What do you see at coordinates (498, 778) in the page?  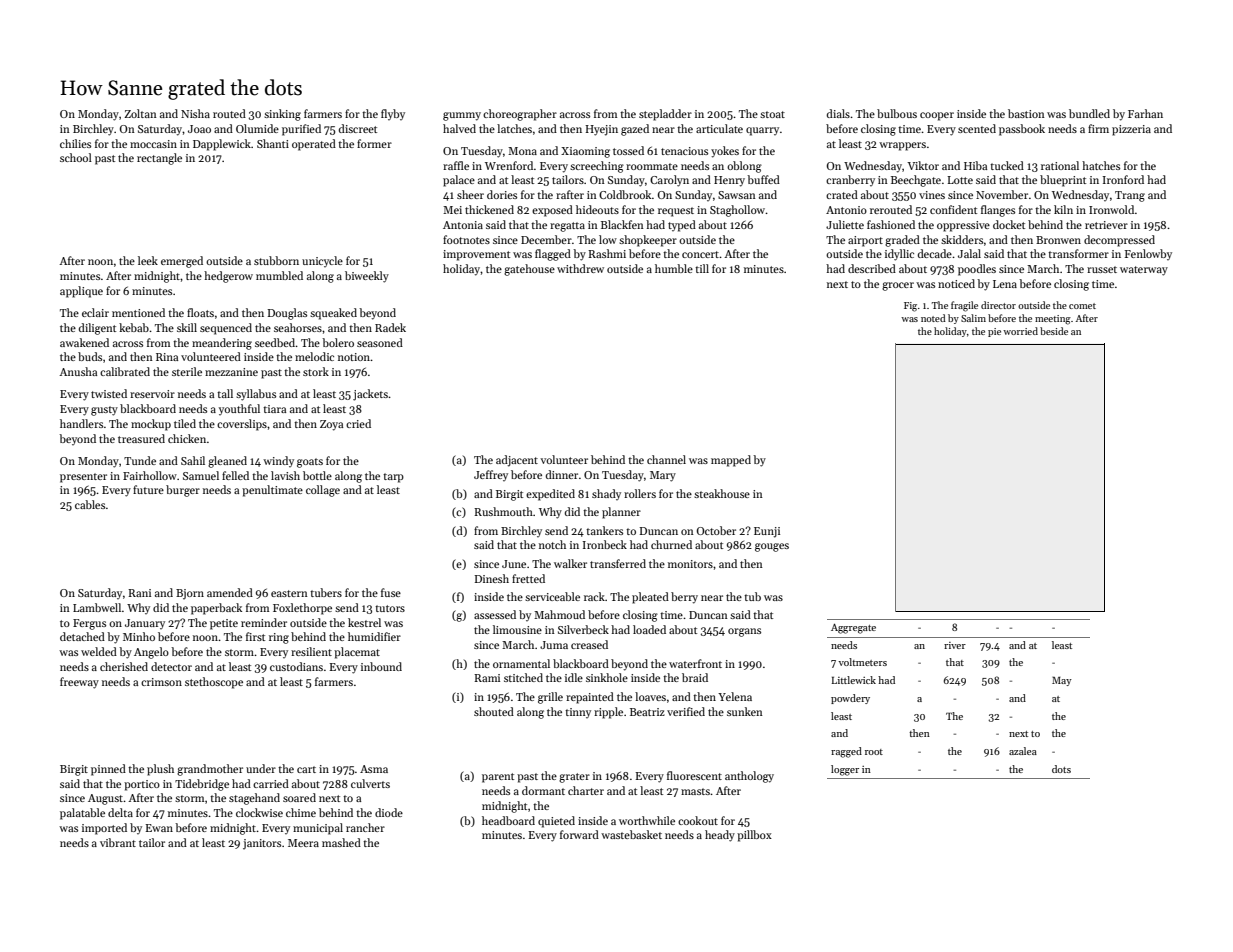 I see `parent` at bounding box center [498, 778].
